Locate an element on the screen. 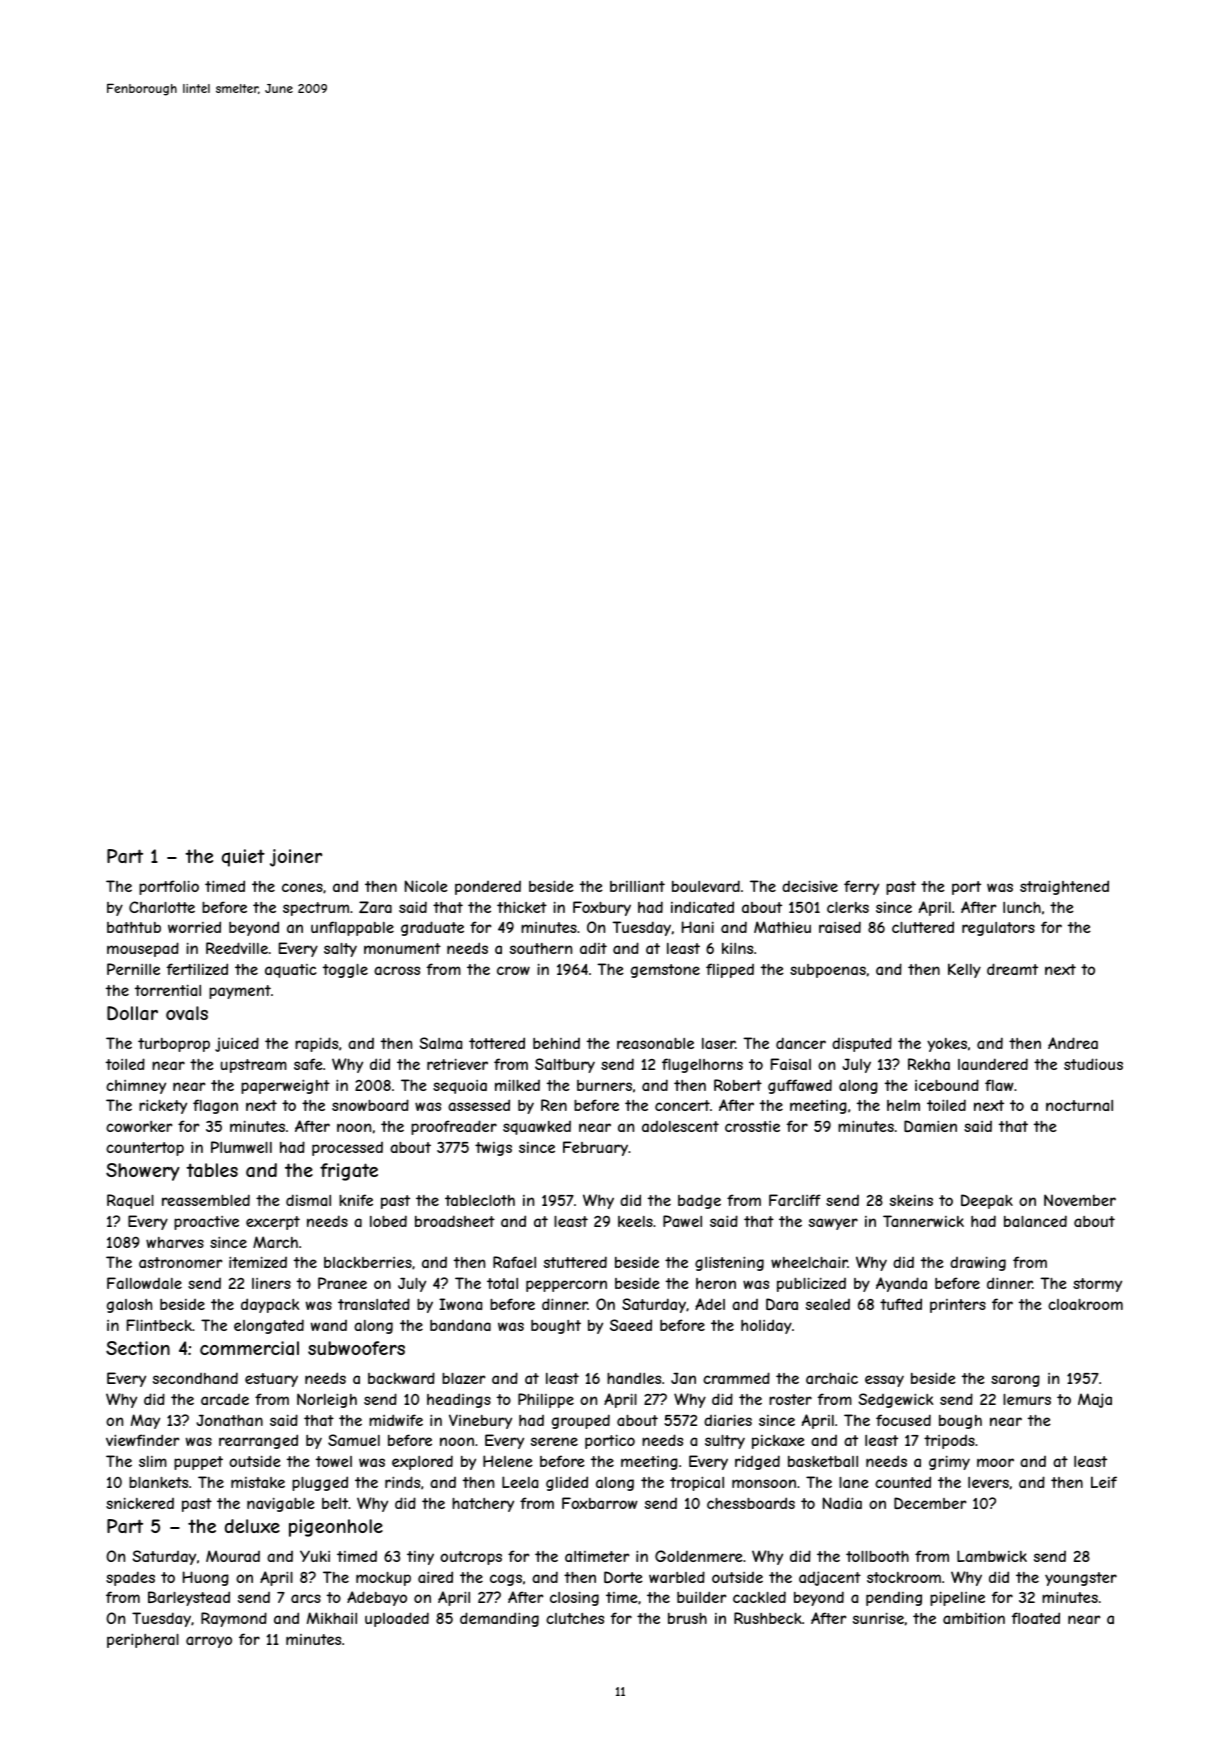 Image resolution: width=1230 pixels, height=1740 pixels. Samuel is located at coordinates (354, 1440).
